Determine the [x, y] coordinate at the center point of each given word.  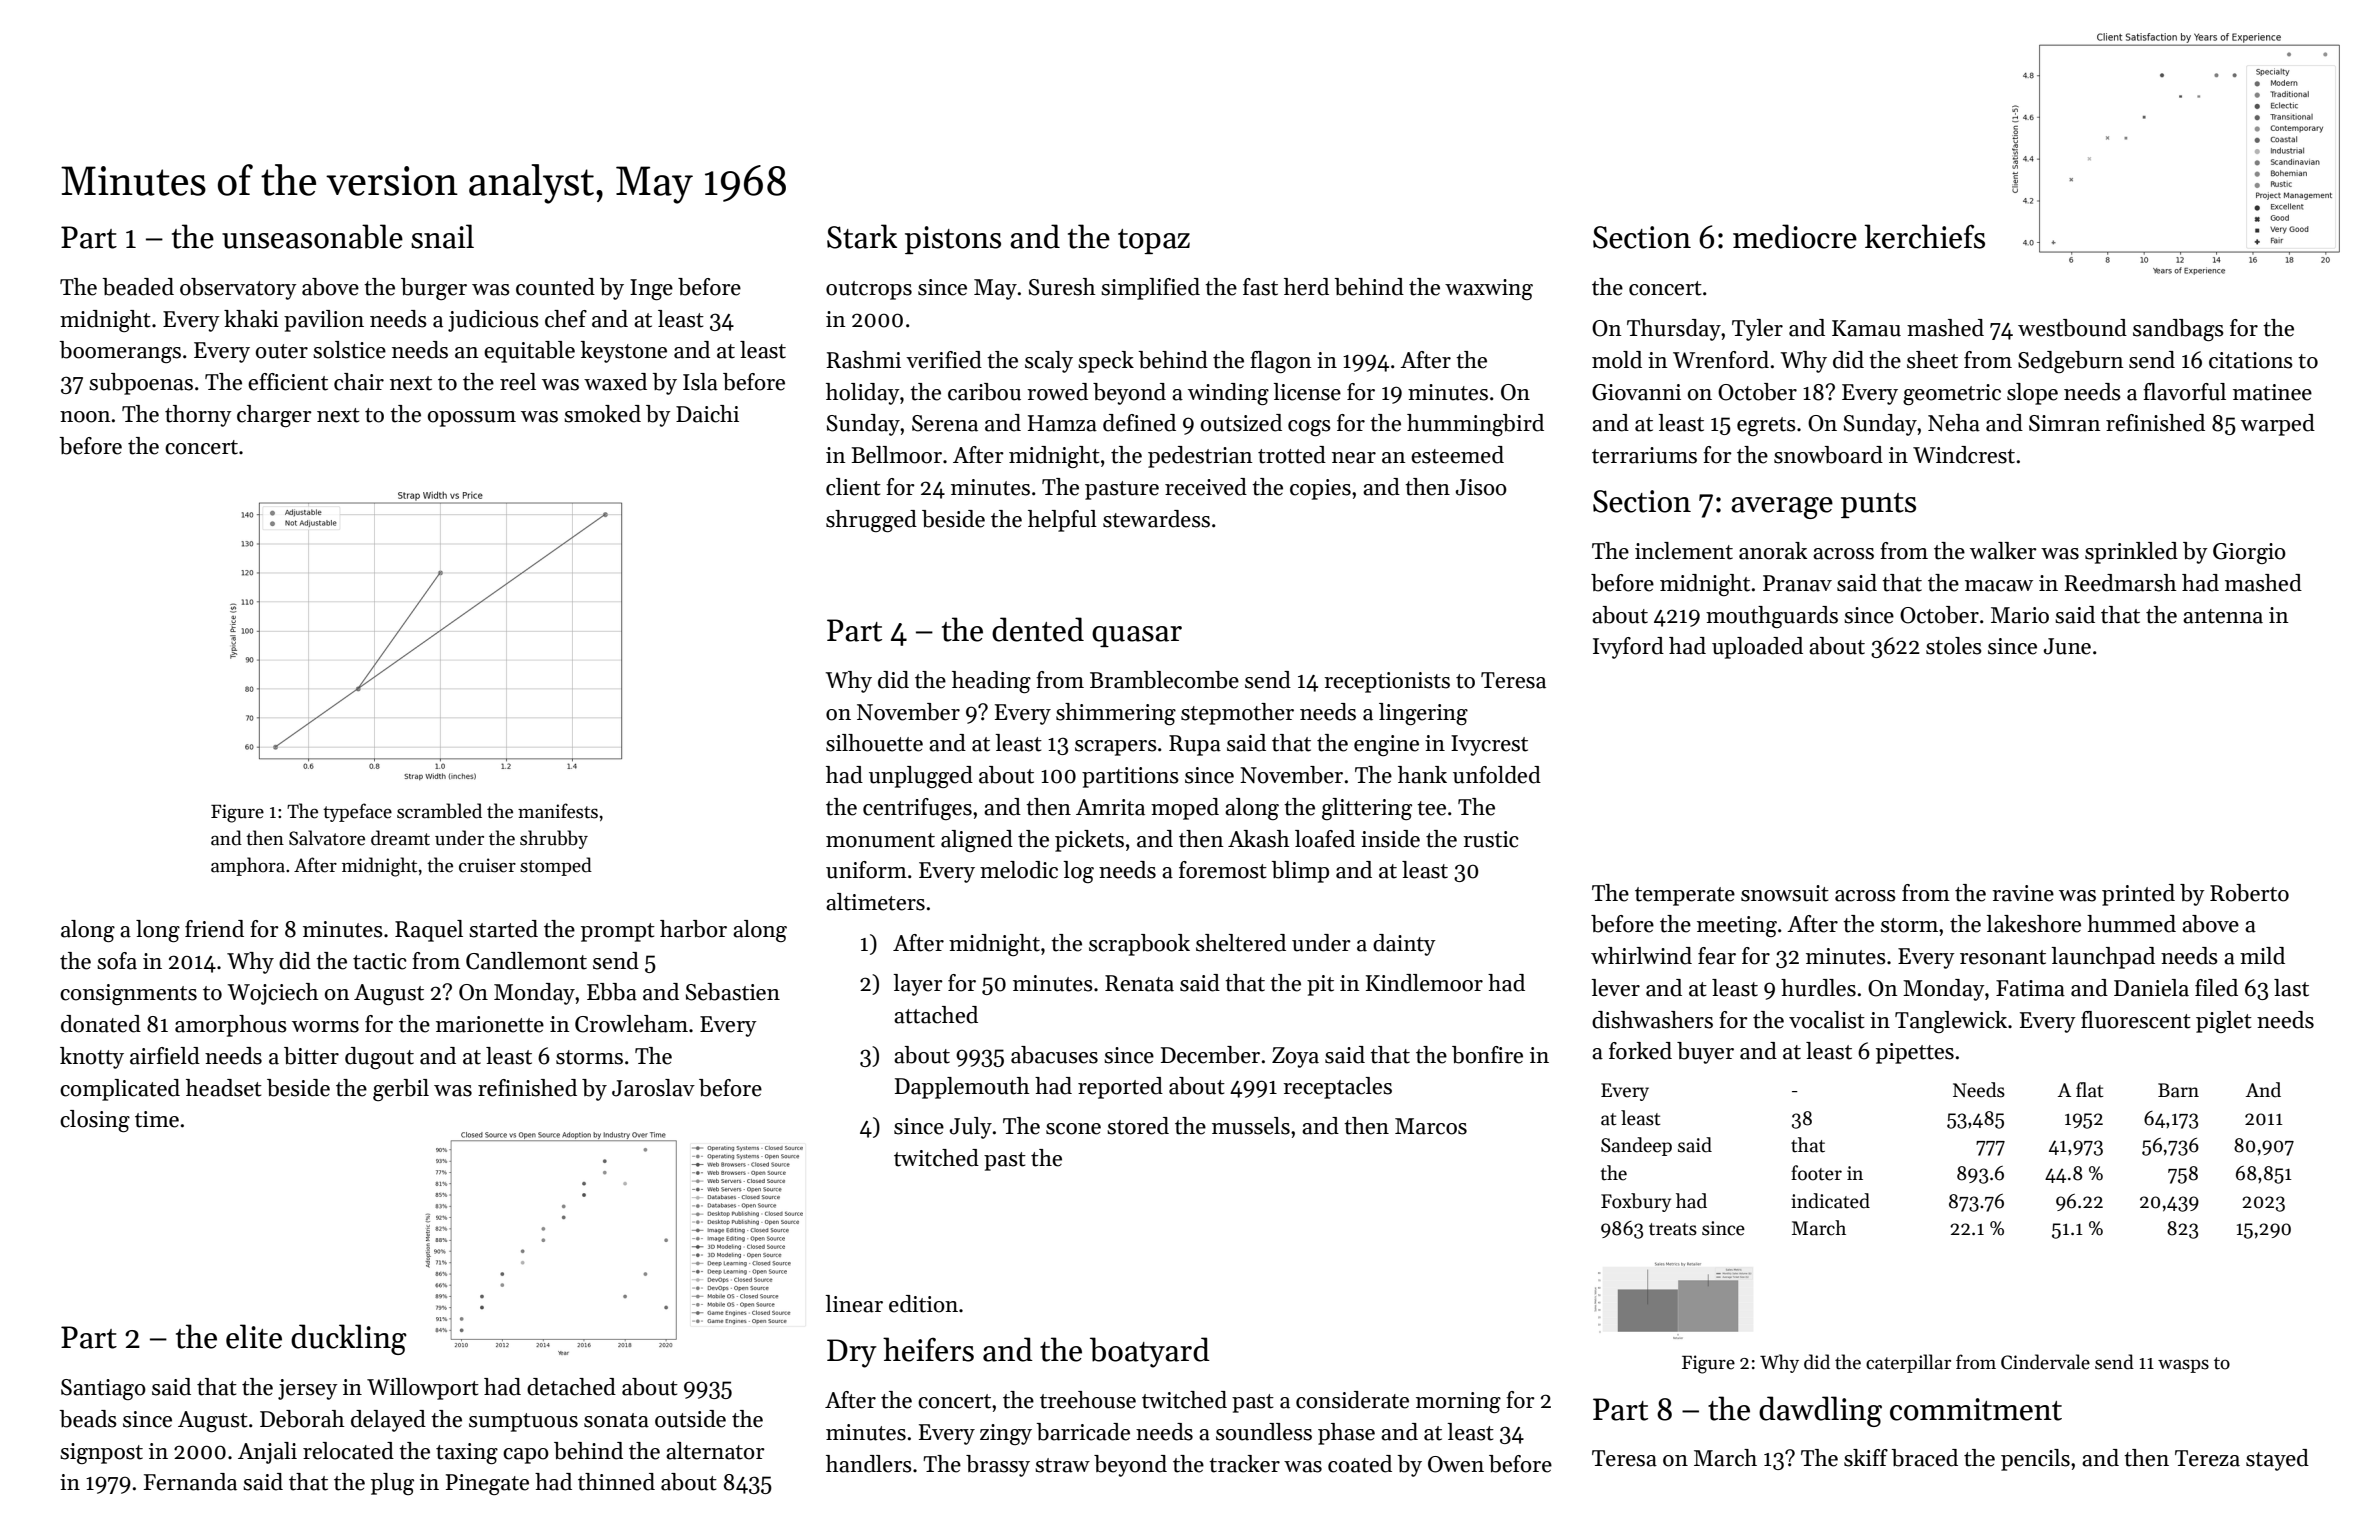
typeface [357, 812]
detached [571, 1387]
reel [518, 382]
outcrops [869, 290]
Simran [2065, 423]
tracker [1244, 1464]
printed [2138, 895]
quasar [1137, 636]
